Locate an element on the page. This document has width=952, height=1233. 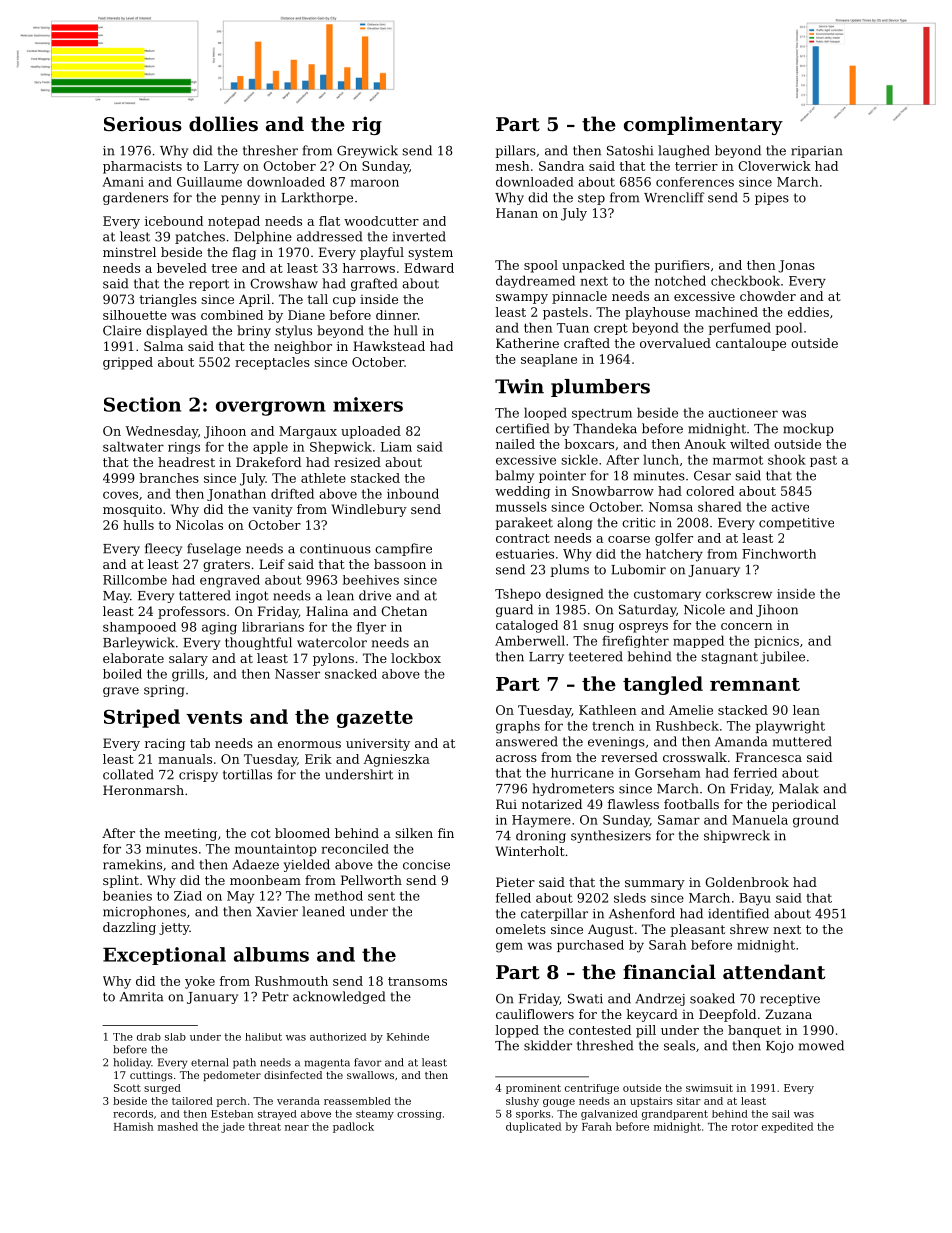
dinner is located at coordinates (397, 315).
